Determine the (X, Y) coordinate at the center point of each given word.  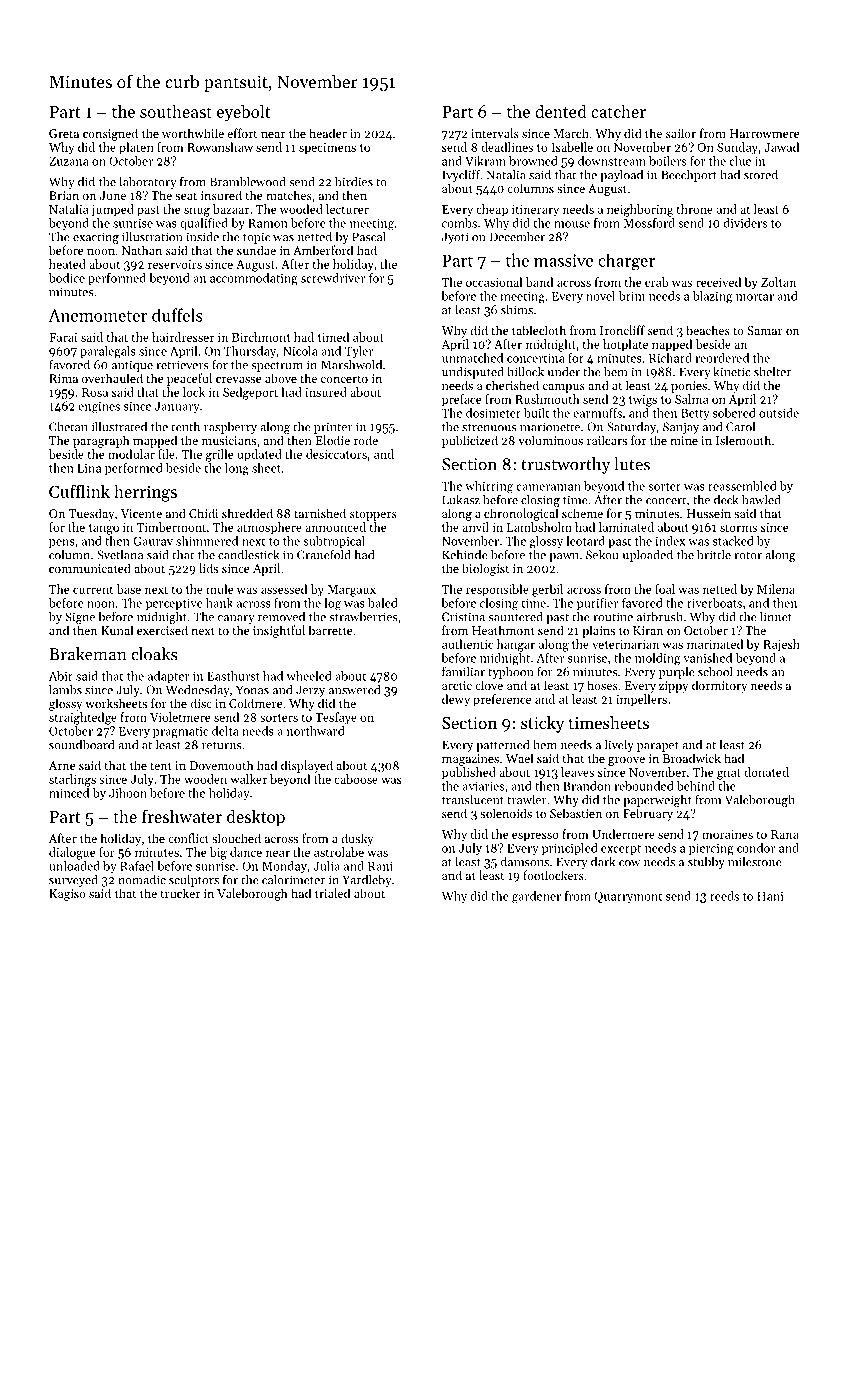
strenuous (489, 427)
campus (564, 388)
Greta (64, 133)
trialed (332, 893)
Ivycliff (461, 175)
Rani (380, 866)
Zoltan (778, 282)
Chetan (68, 427)
